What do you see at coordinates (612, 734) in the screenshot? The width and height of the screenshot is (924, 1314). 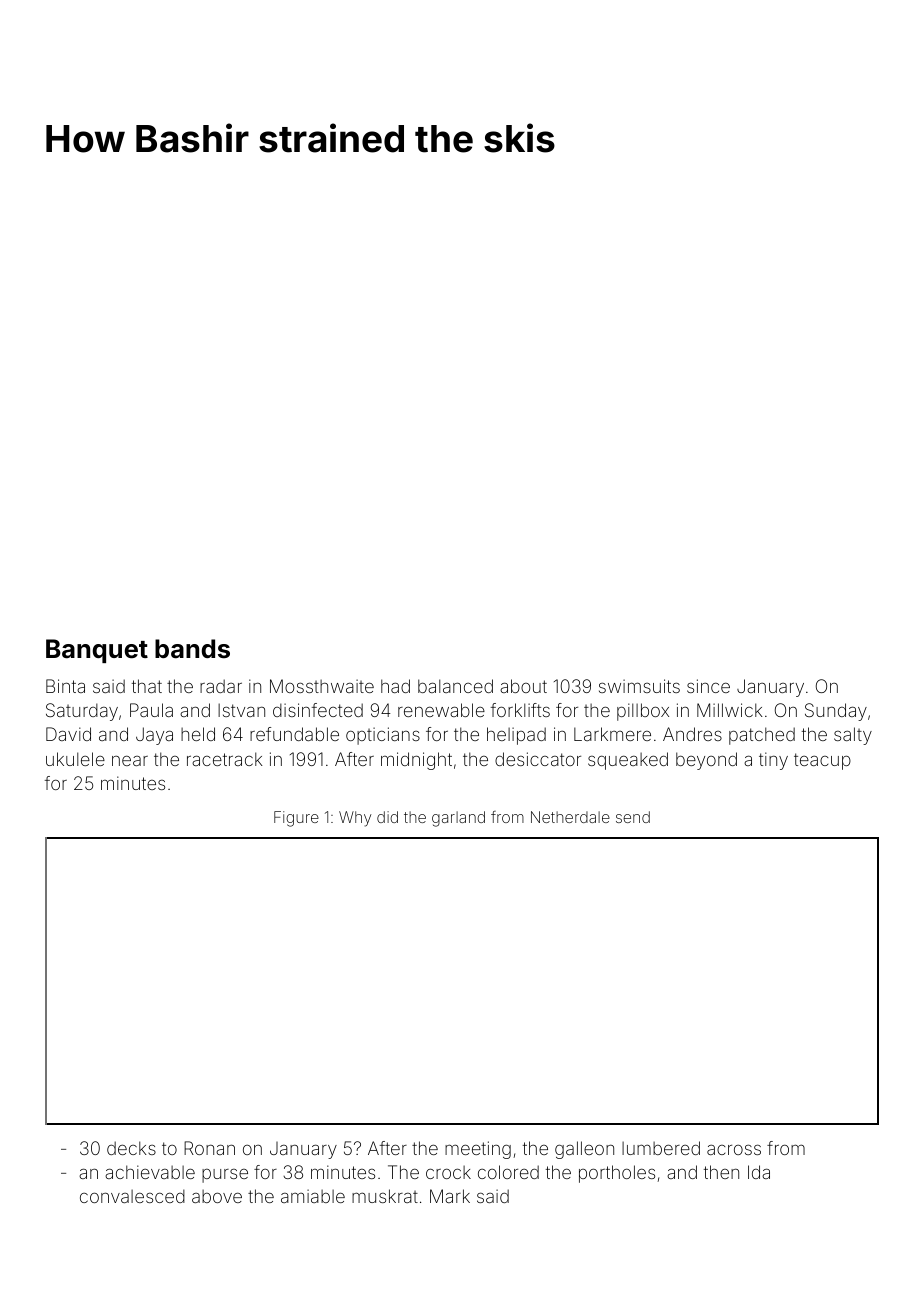 I see `Larkmere` at bounding box center [612, 734].
